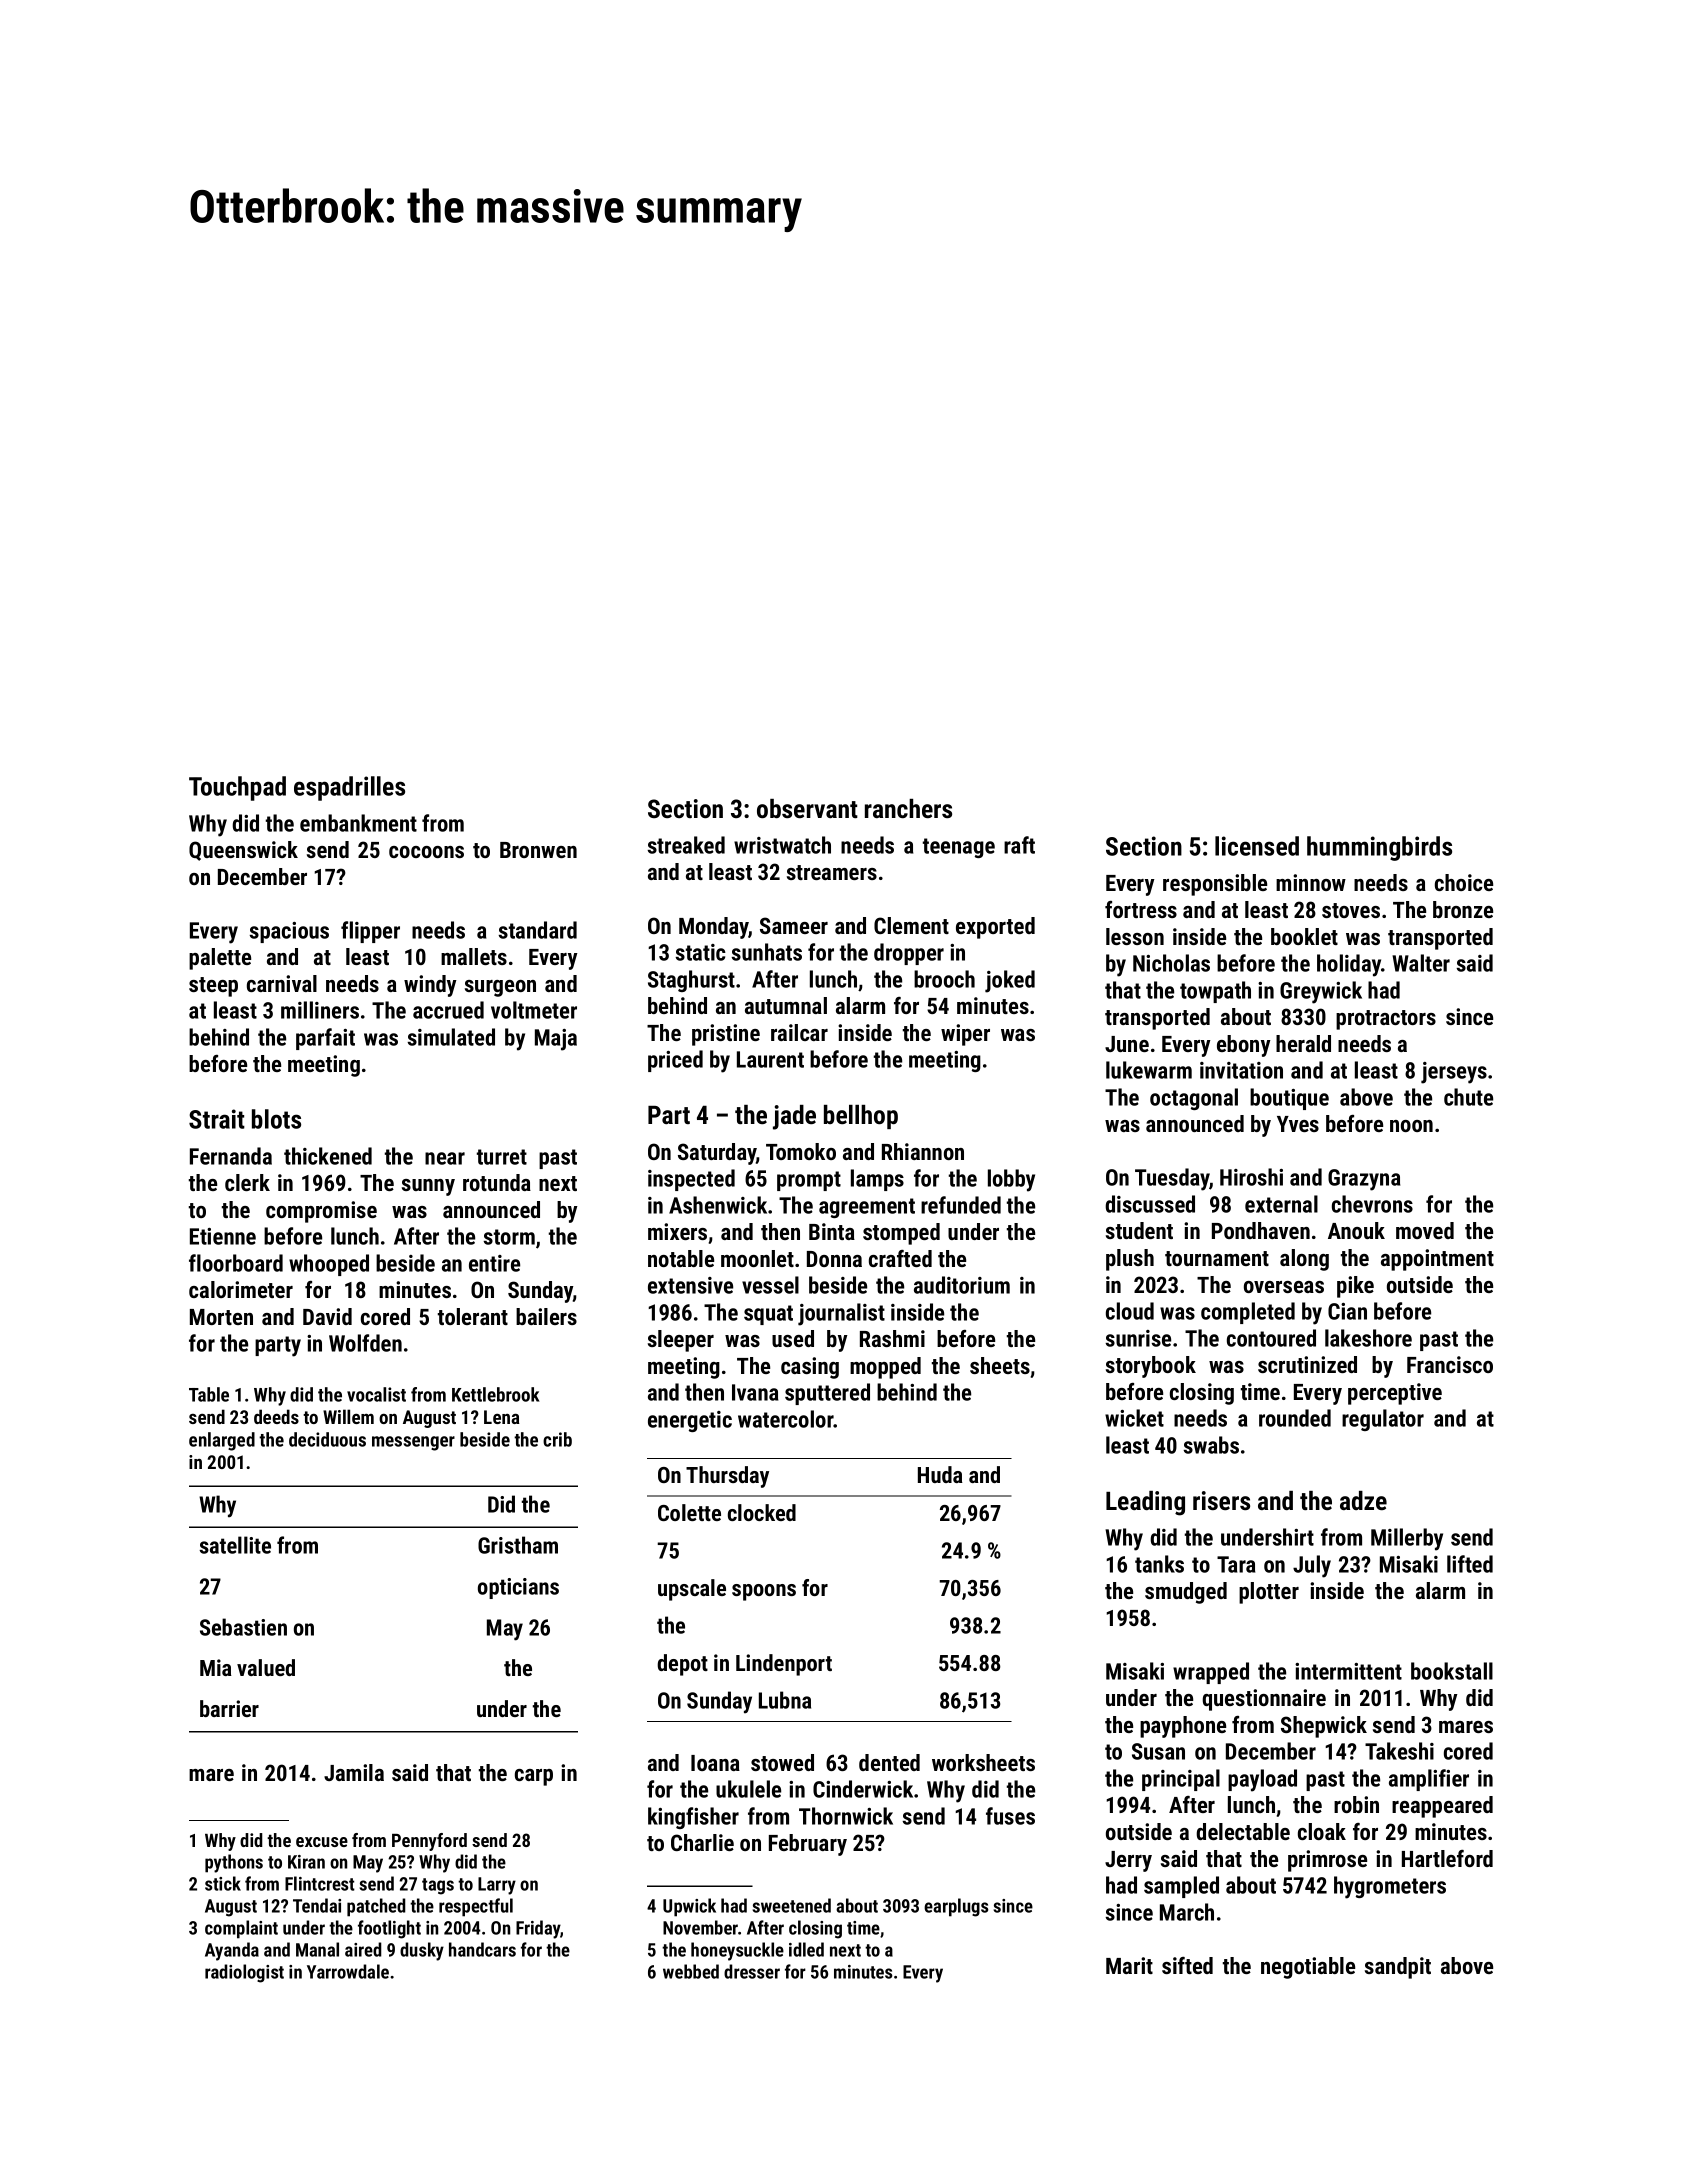 The width and height of the document is (1683, 2178). Describe the element at coordinates (237, 788) in the document. I see `Touchpad` at that location.
